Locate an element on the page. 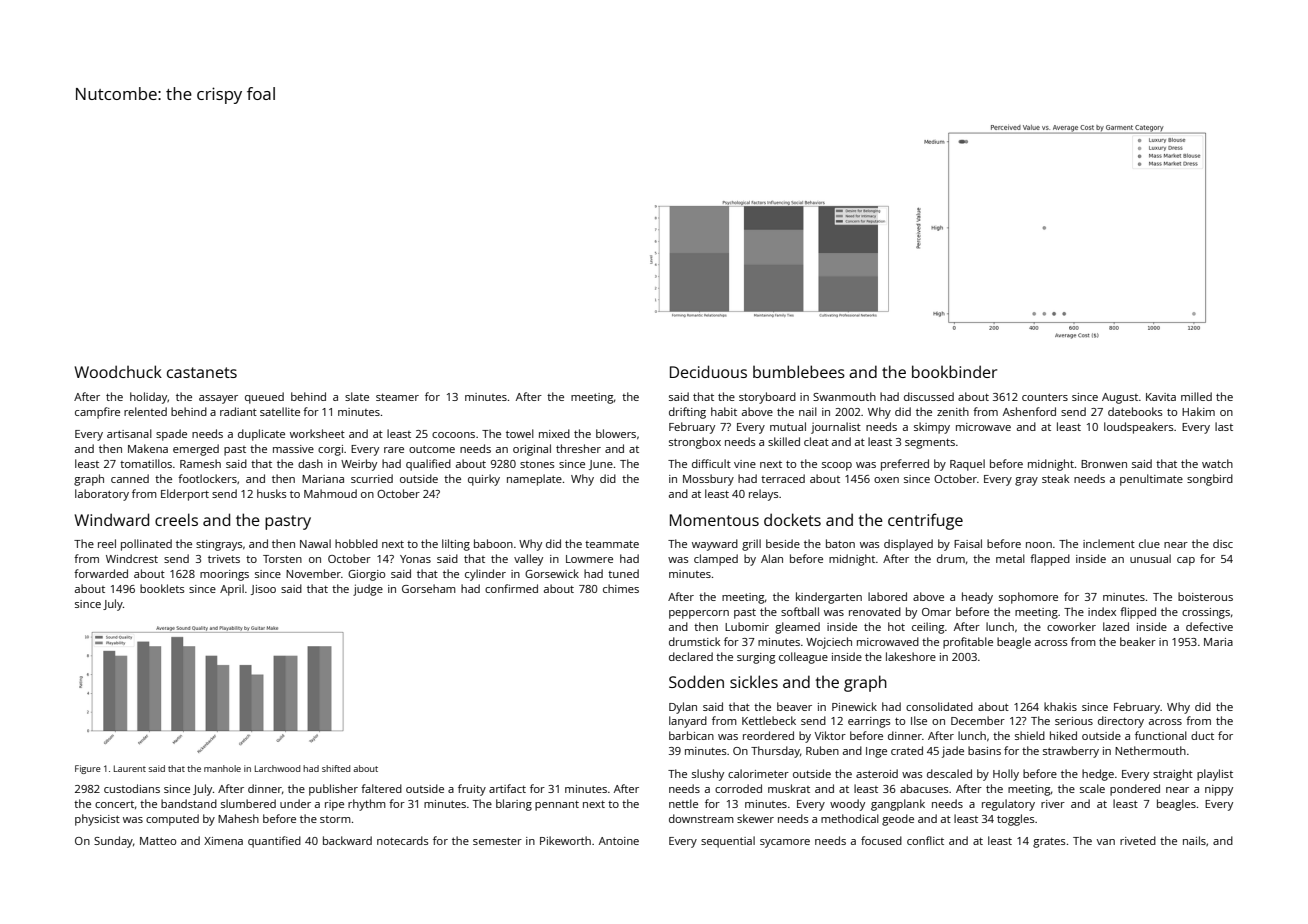 The width and height of the document is (1308, 924). bumblebees is located at coordinates (799, 371).
